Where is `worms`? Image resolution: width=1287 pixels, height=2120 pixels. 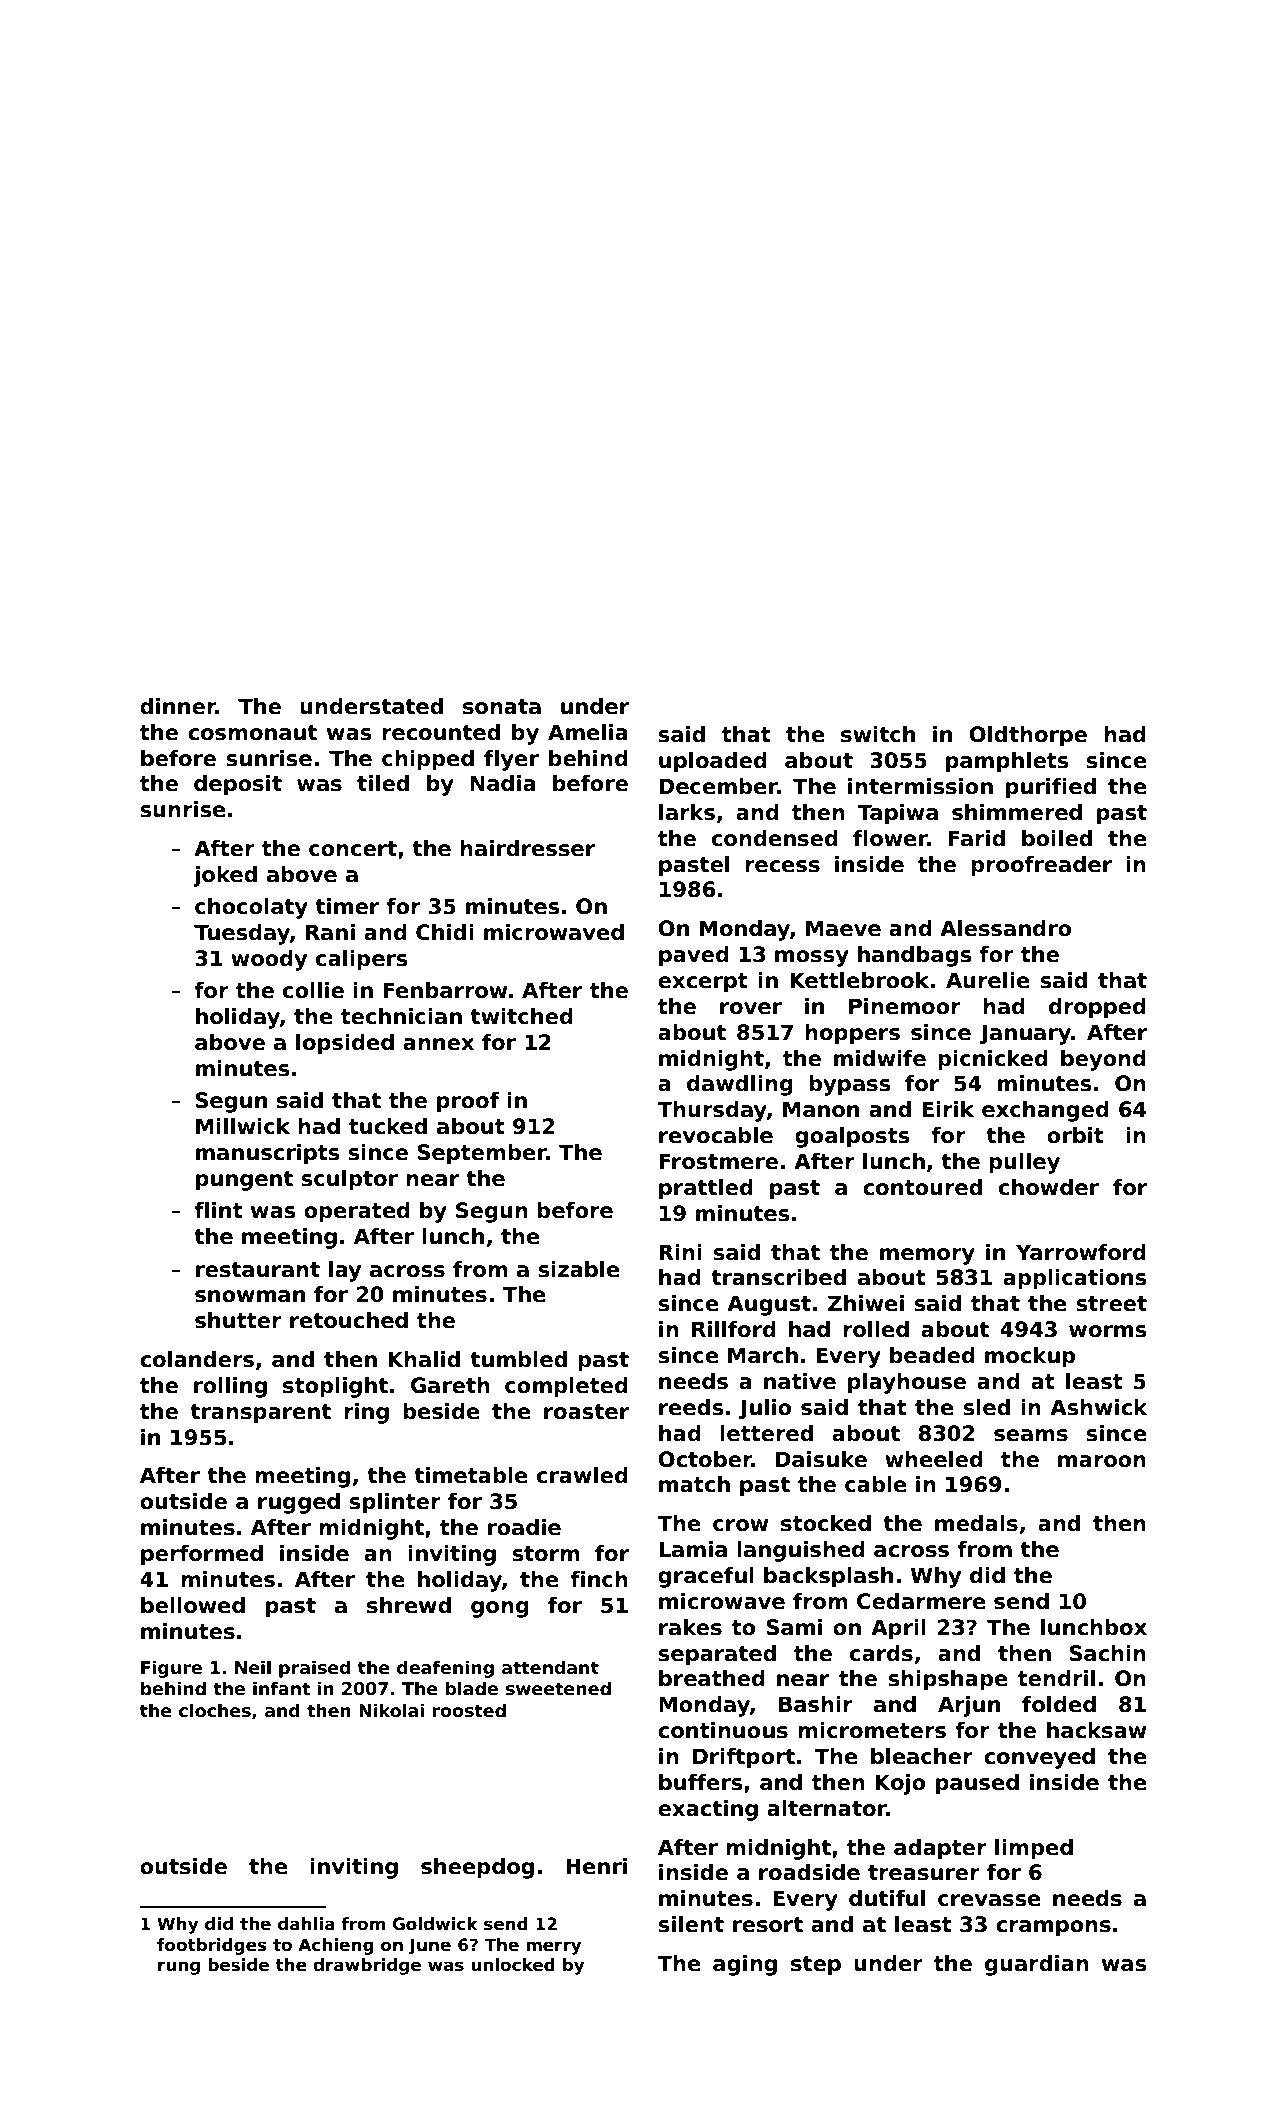
worms is located at coordinates (1108, 1331).
